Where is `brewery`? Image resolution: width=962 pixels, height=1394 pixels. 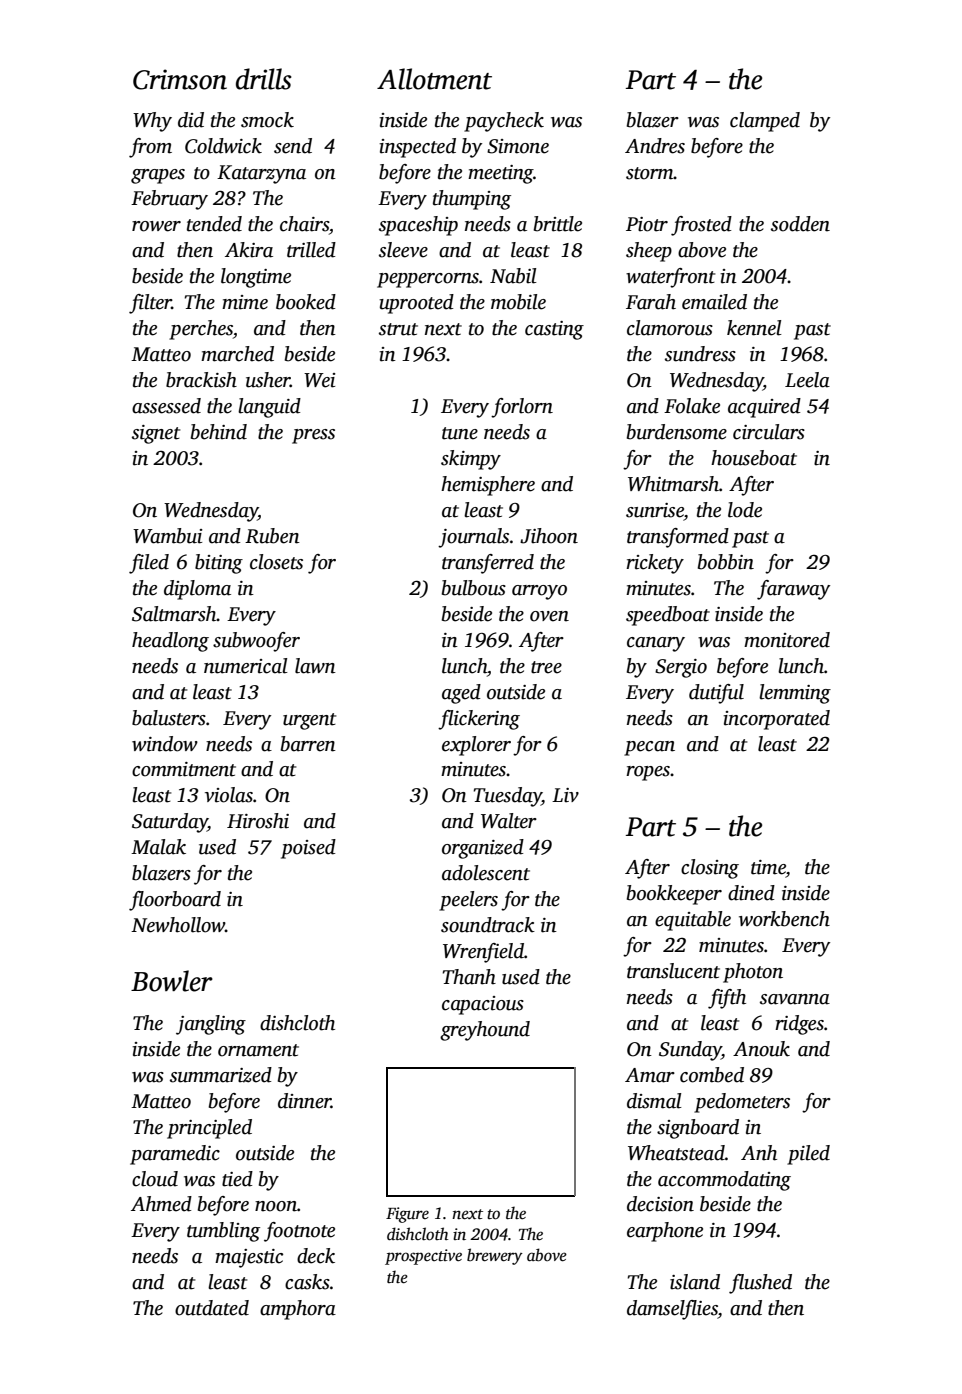 brewery is located at coordinates (495, 1256).
